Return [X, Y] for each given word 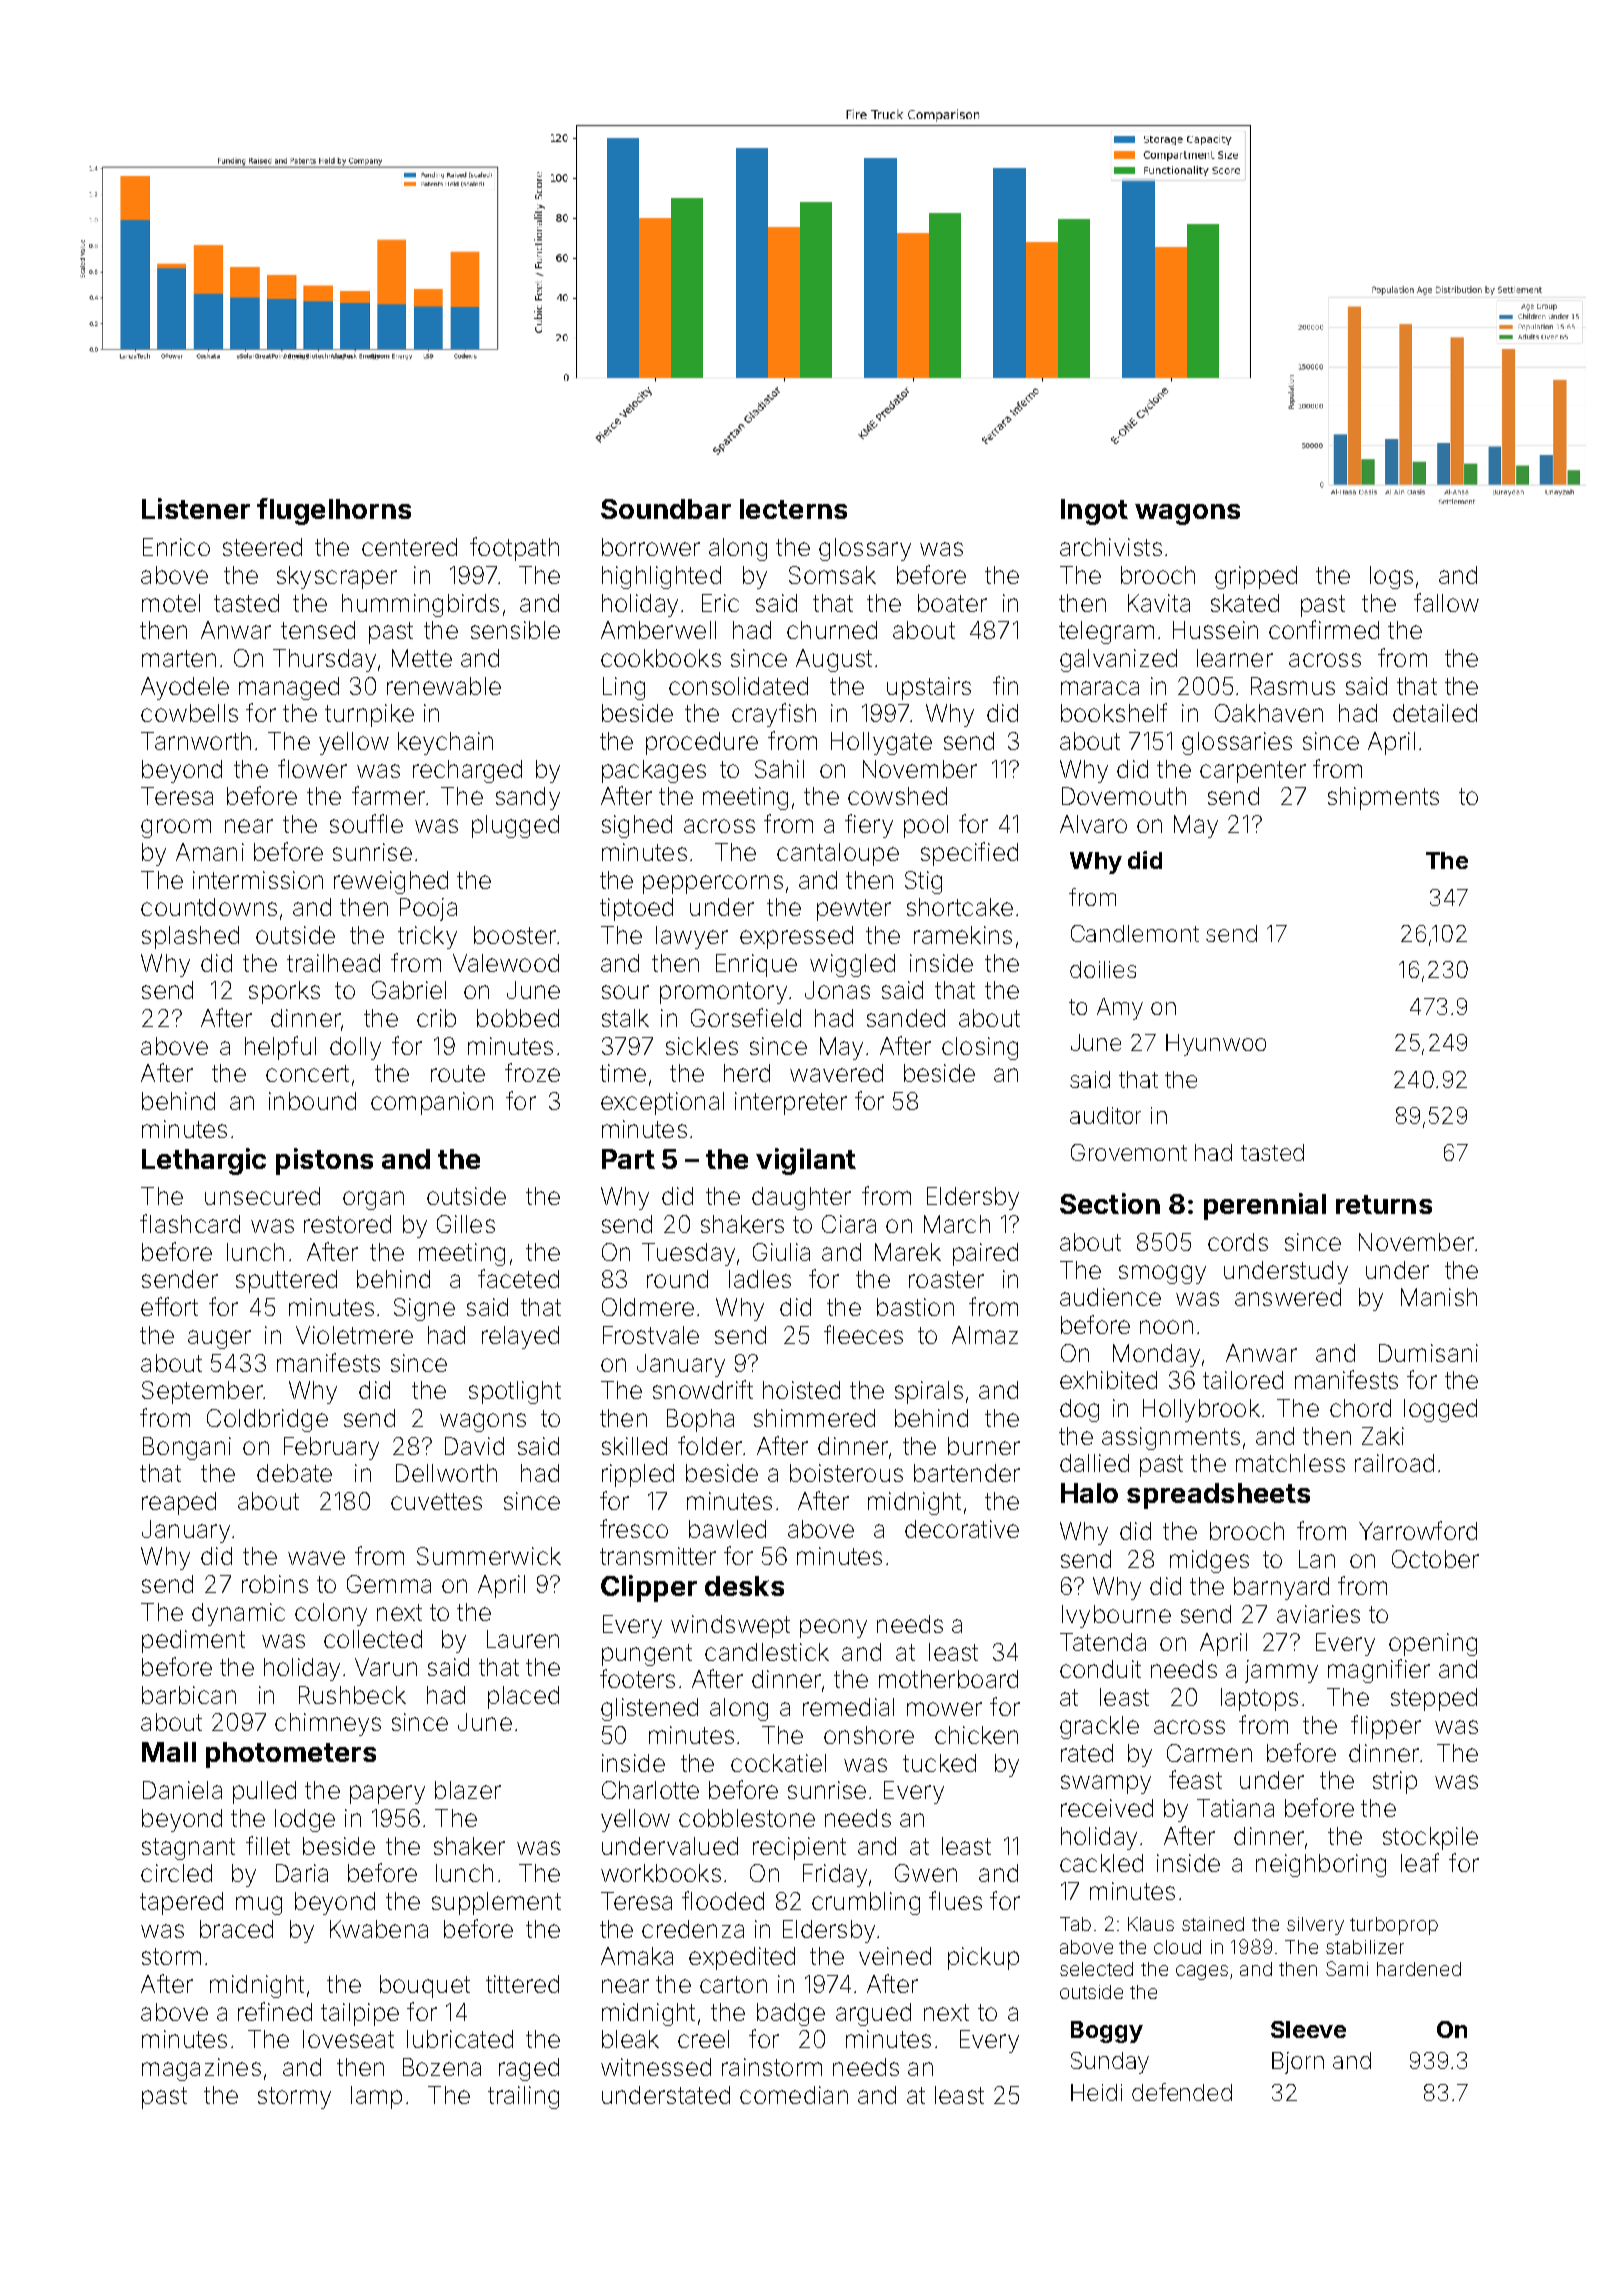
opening [1433, 1644]
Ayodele [185, 688]
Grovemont [1129, 1152]
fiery [869, 826]
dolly [355, 1048]
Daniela [182, 1790]
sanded [906, 1018]
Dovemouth [1124, 796]
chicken [976, 1735]
